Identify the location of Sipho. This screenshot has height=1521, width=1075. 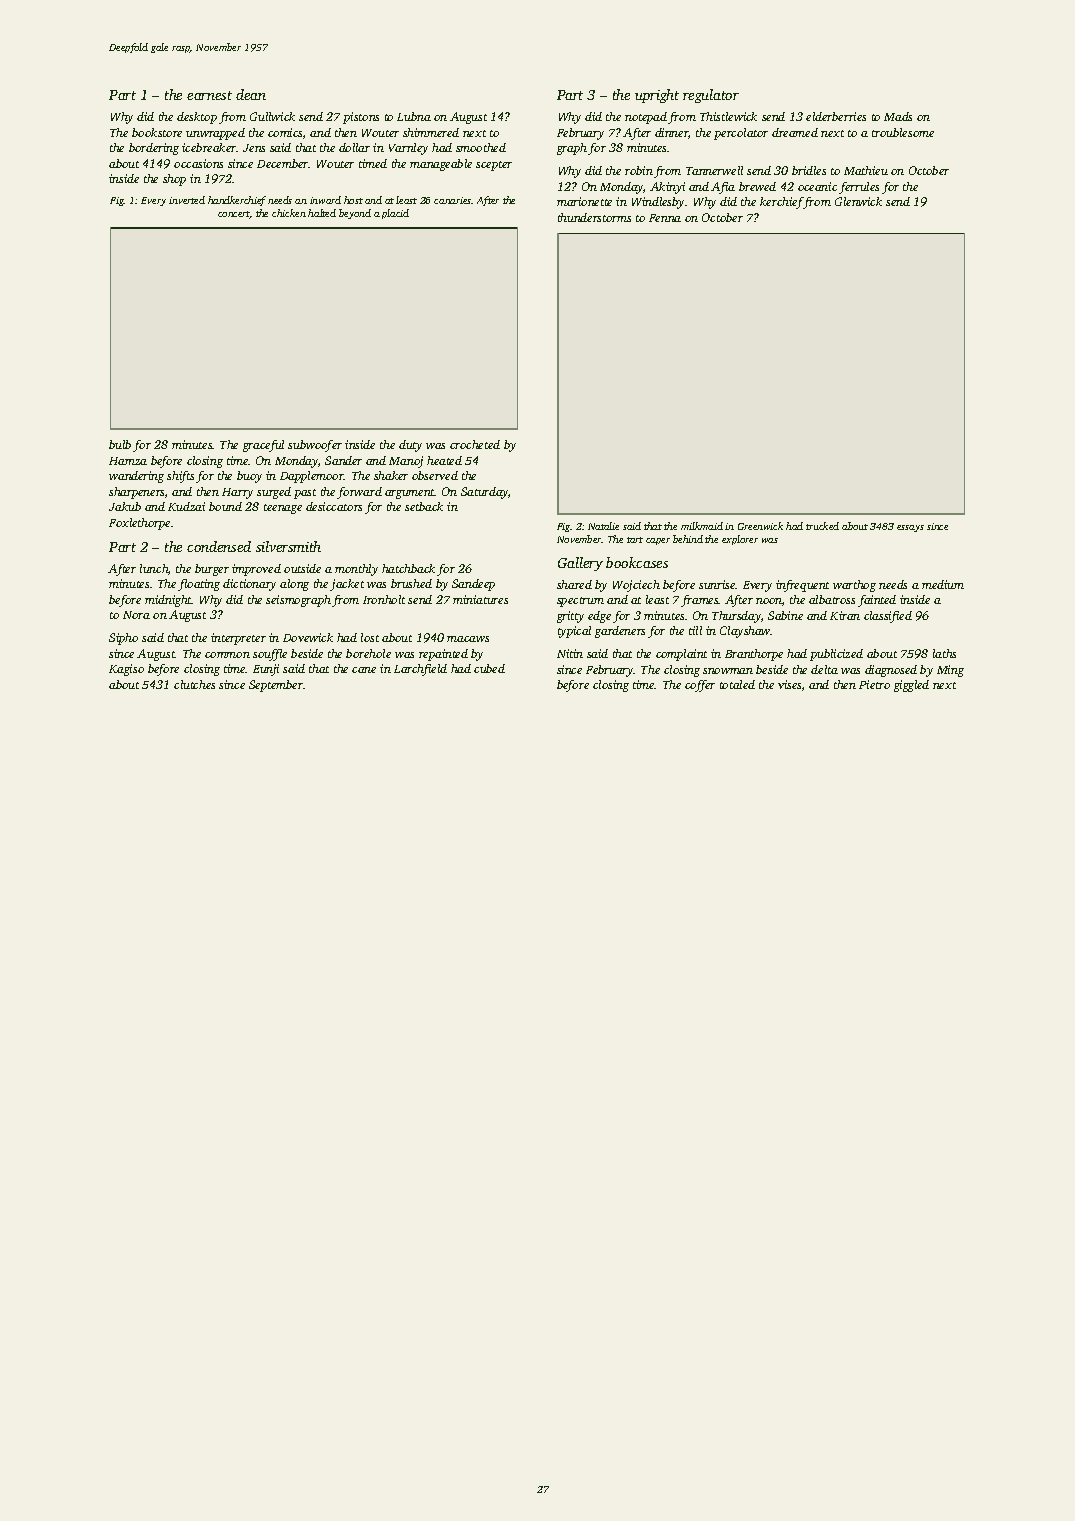
(123, 639).
